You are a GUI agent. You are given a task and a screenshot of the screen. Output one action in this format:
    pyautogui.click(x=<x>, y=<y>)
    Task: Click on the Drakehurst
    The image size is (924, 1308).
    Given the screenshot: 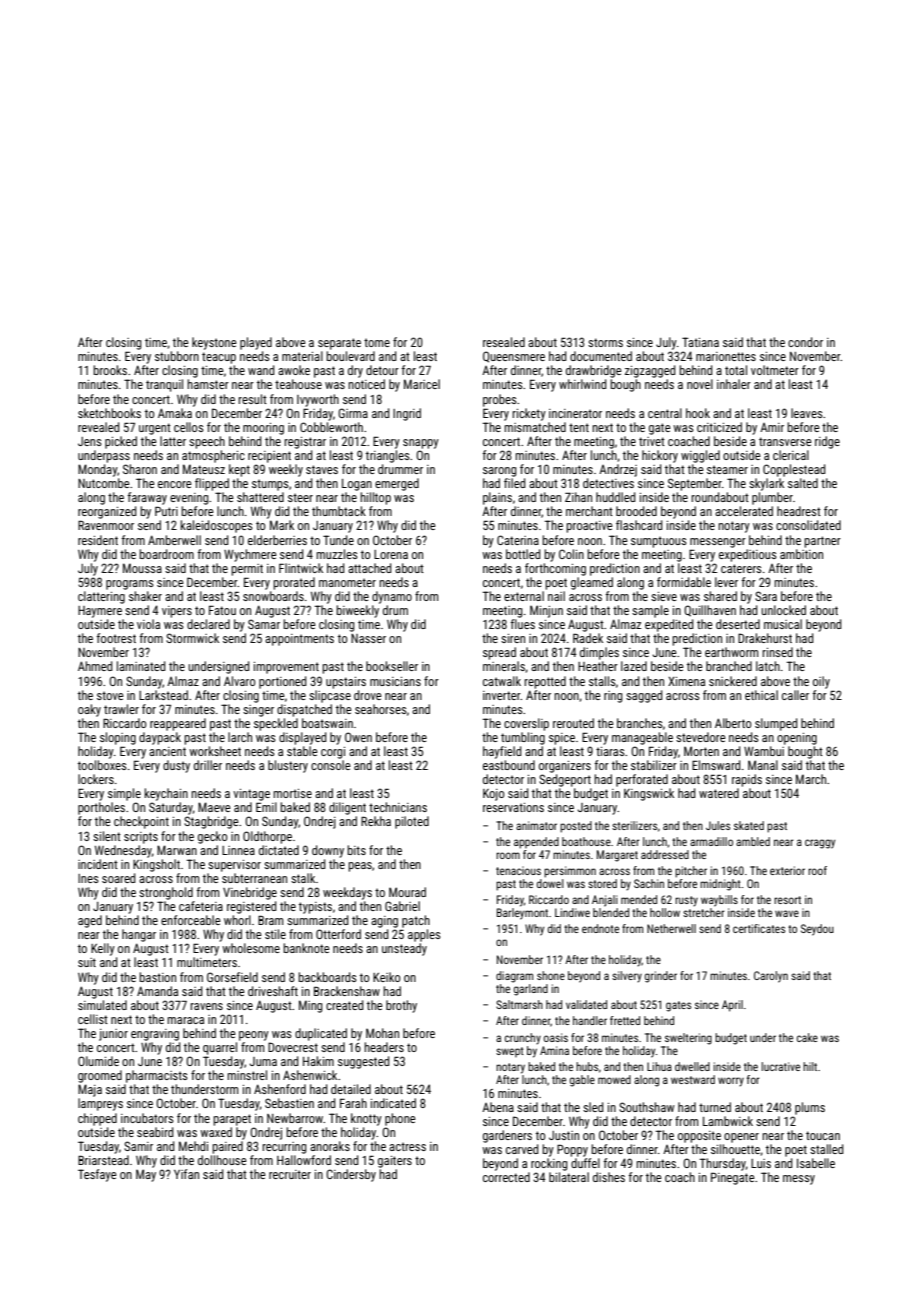 What is the action you would take?
    pyautogui.click(x=765, y=638)
